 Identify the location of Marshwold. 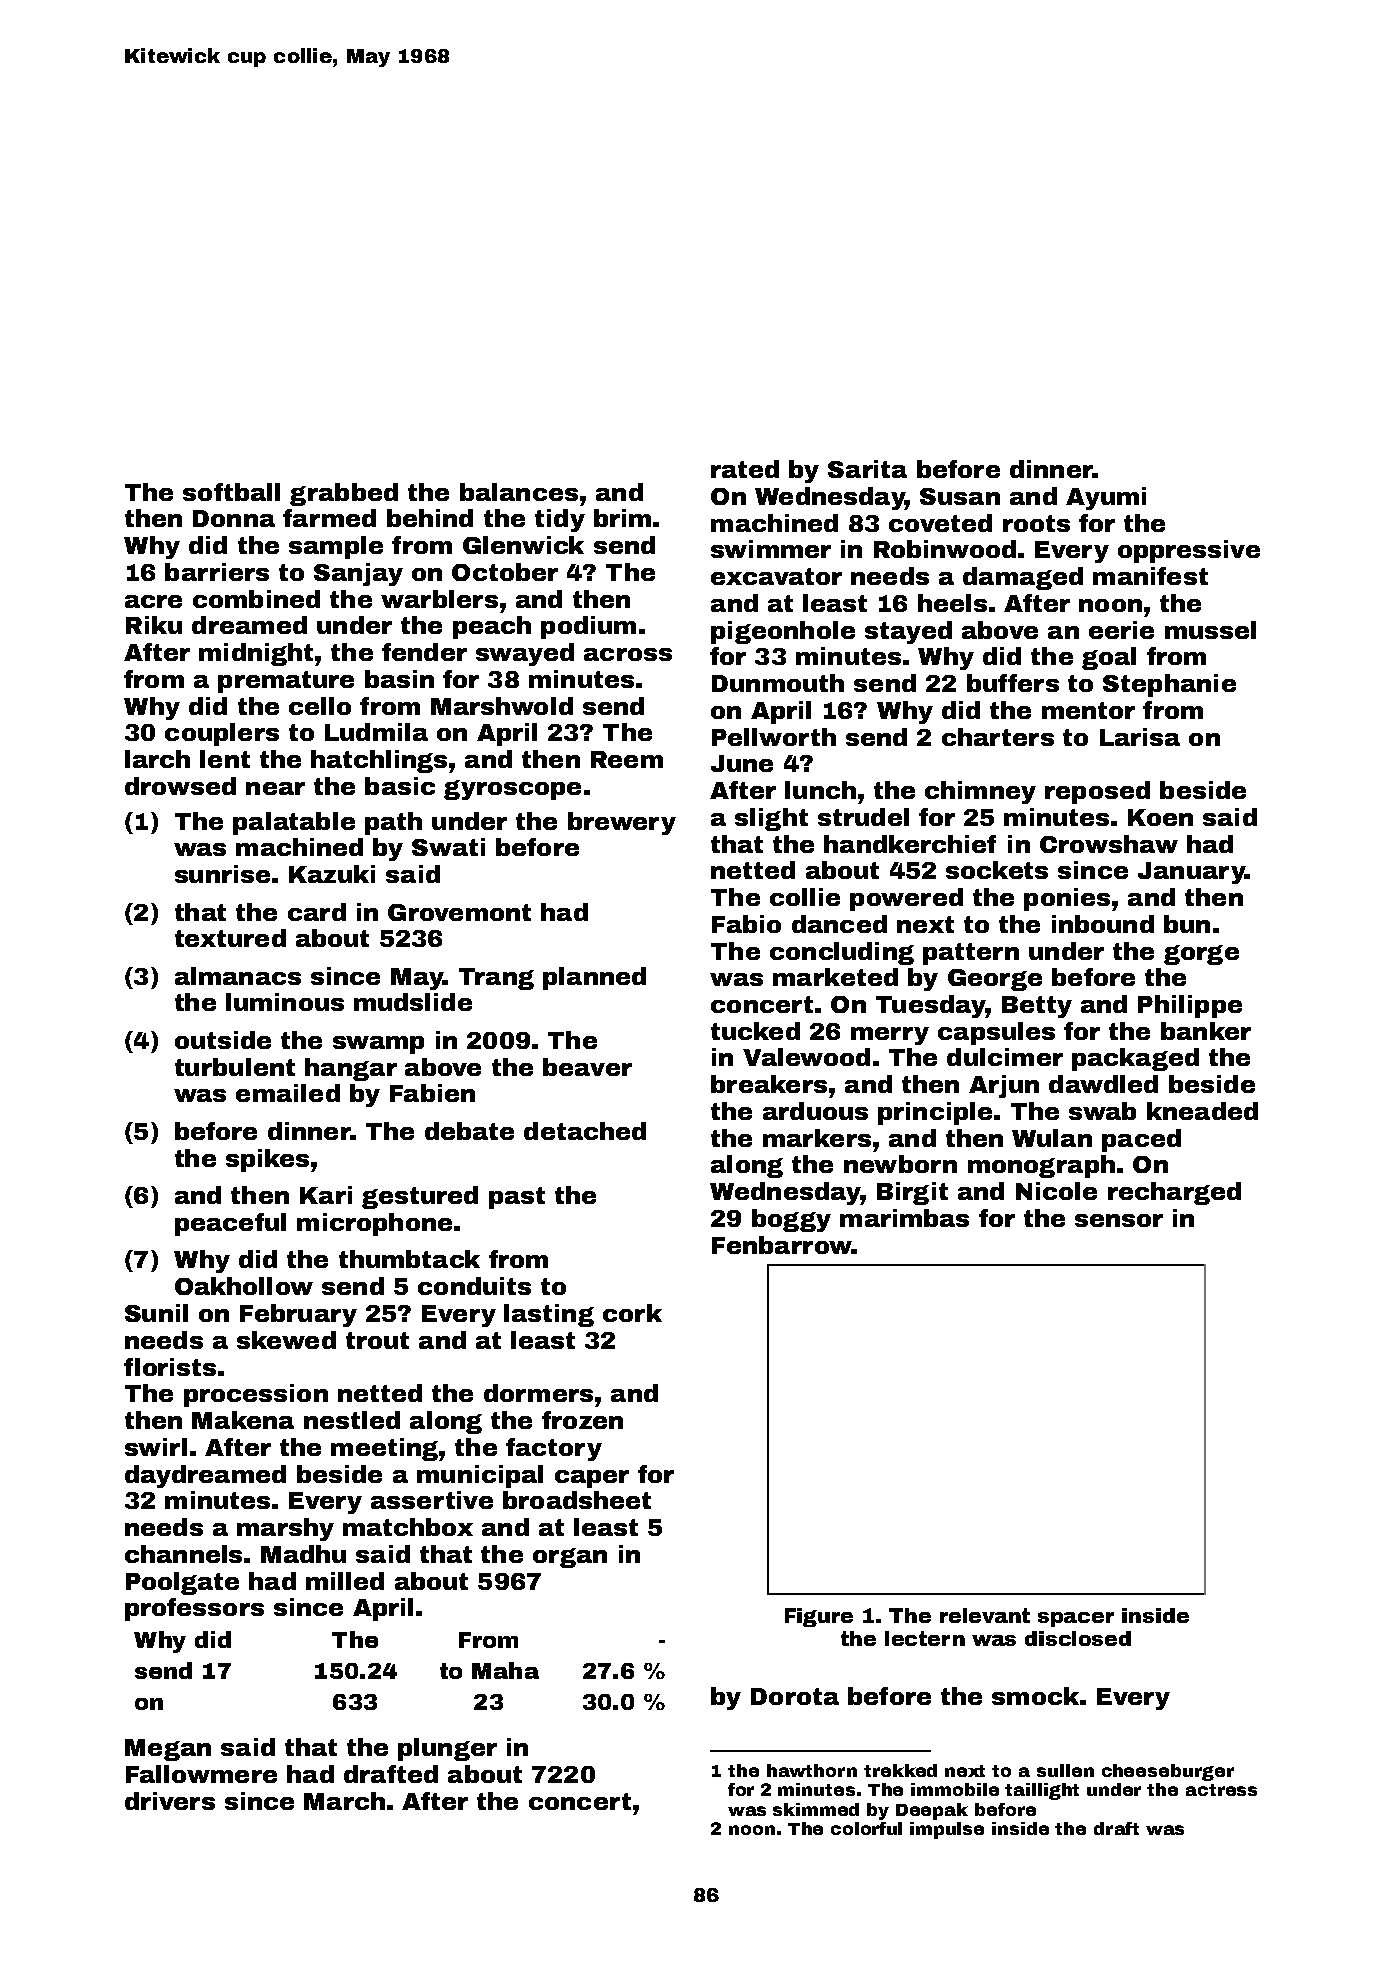
(502, 706).
